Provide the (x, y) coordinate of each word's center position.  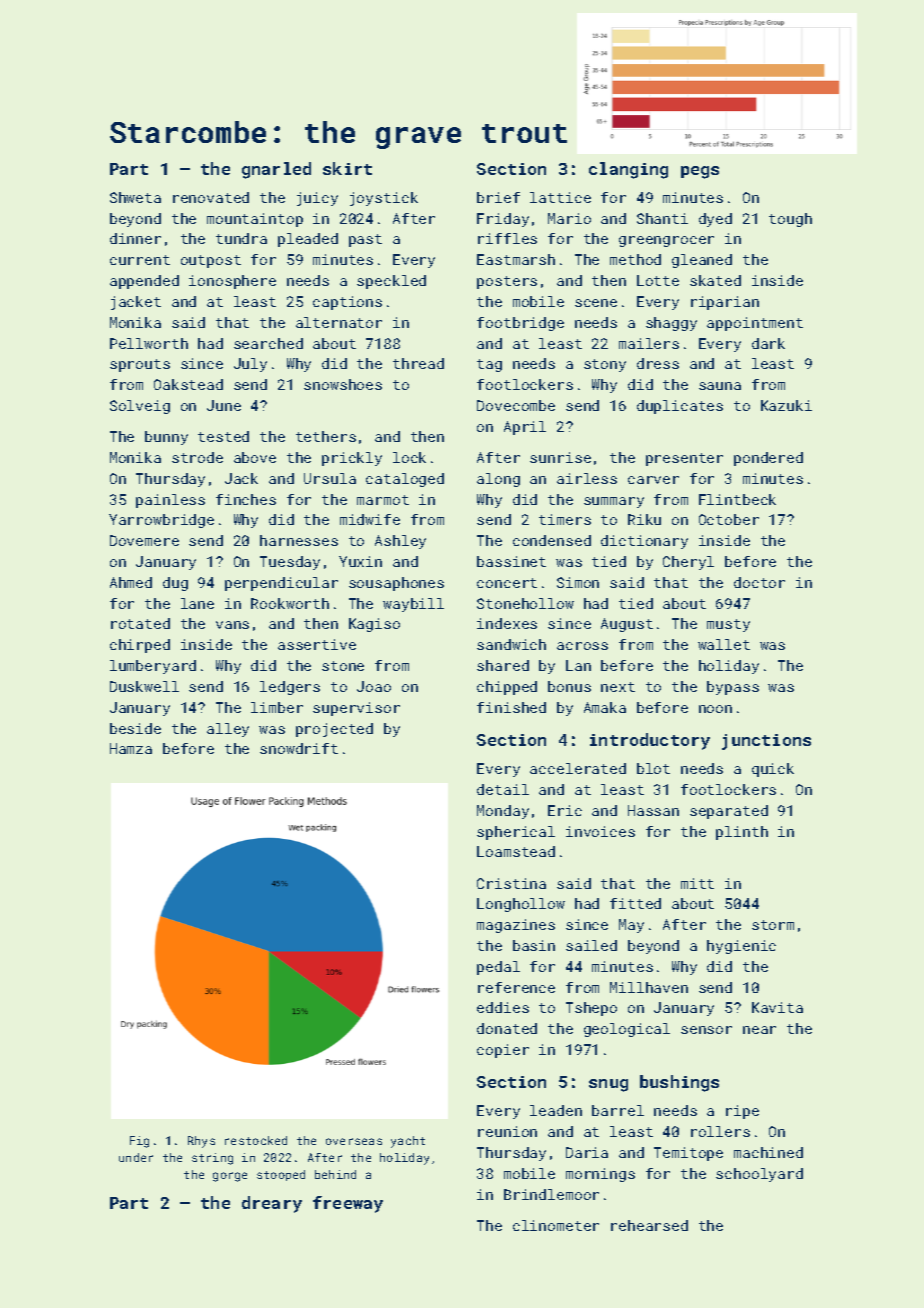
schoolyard (759, 1175)
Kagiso (374, 625)
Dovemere (144, 540)
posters (507, 282)
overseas (354, 1141)
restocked (256, 1140)
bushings (679, 1083)
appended (144, 282)
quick (773, 770)
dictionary (644, 542)
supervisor (356, 709)
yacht (408, 1142)
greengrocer (666, 241)
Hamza (131, 748)
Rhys (201, 1142)
